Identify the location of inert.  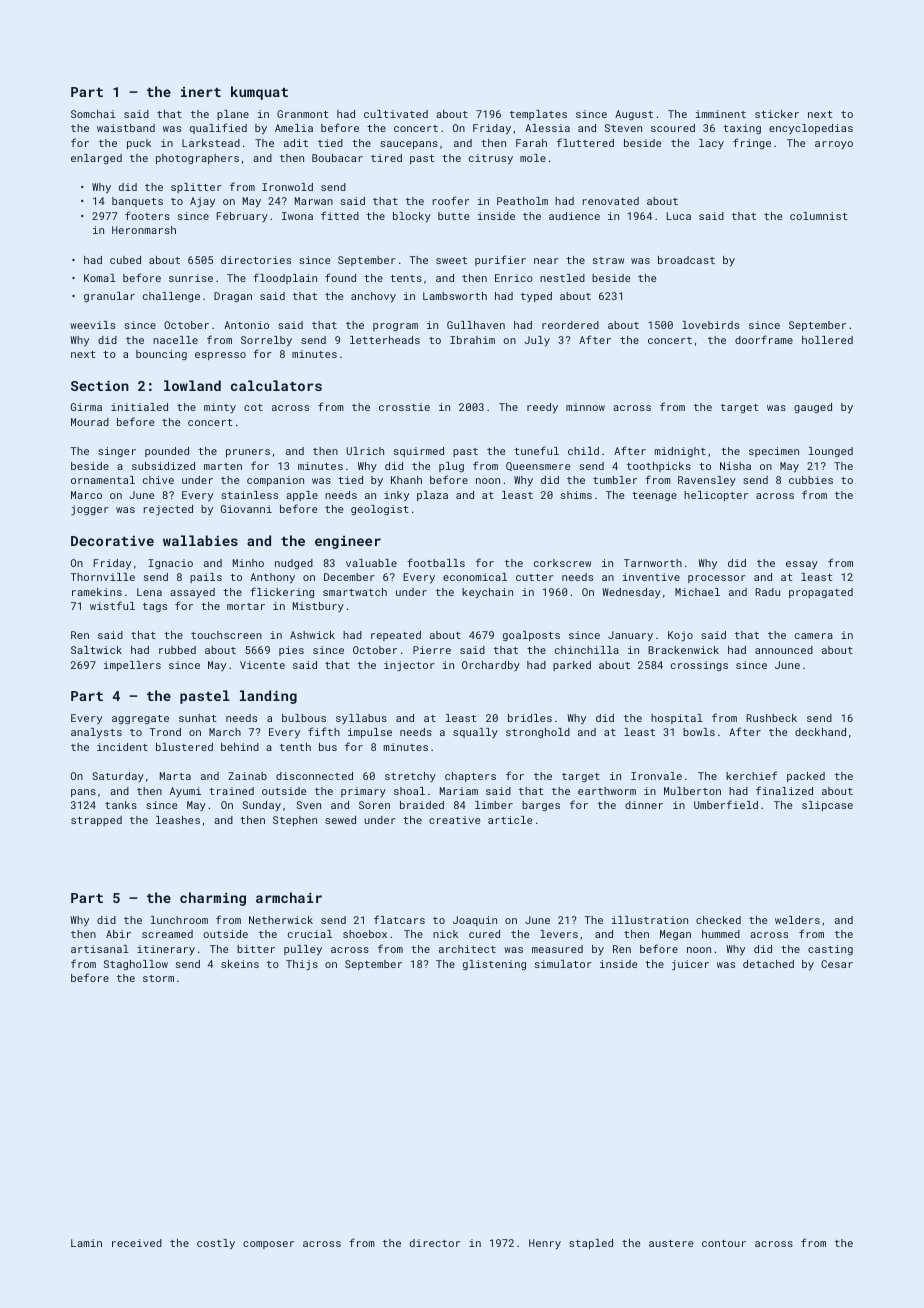
(201, 92).
